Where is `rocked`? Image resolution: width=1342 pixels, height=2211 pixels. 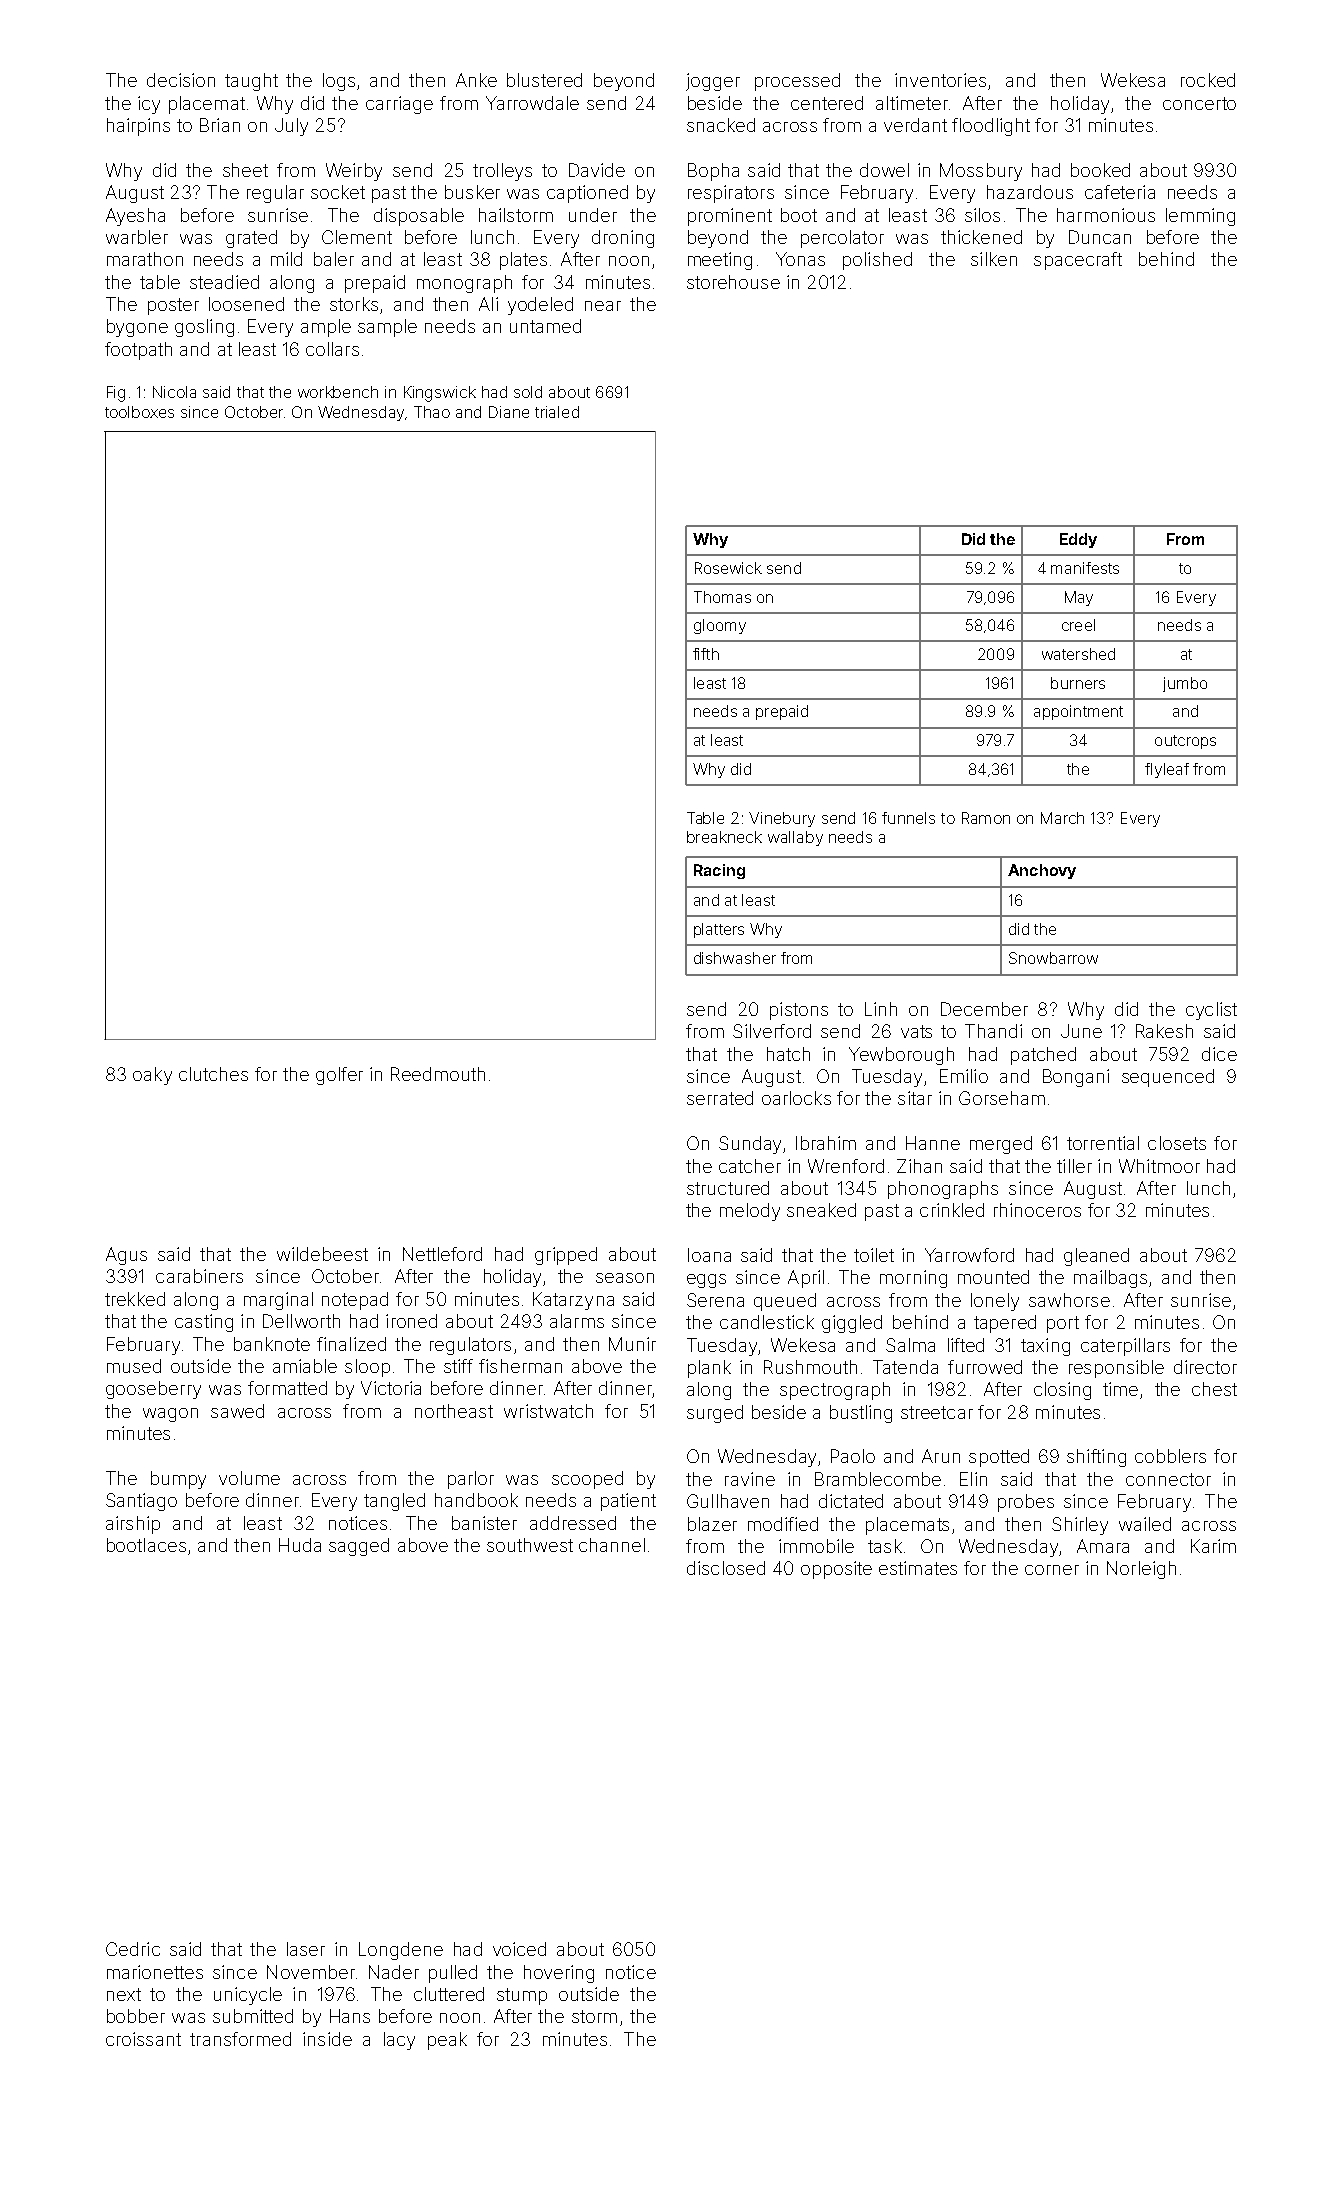 rocked is located at coordinates (1208, 80).
